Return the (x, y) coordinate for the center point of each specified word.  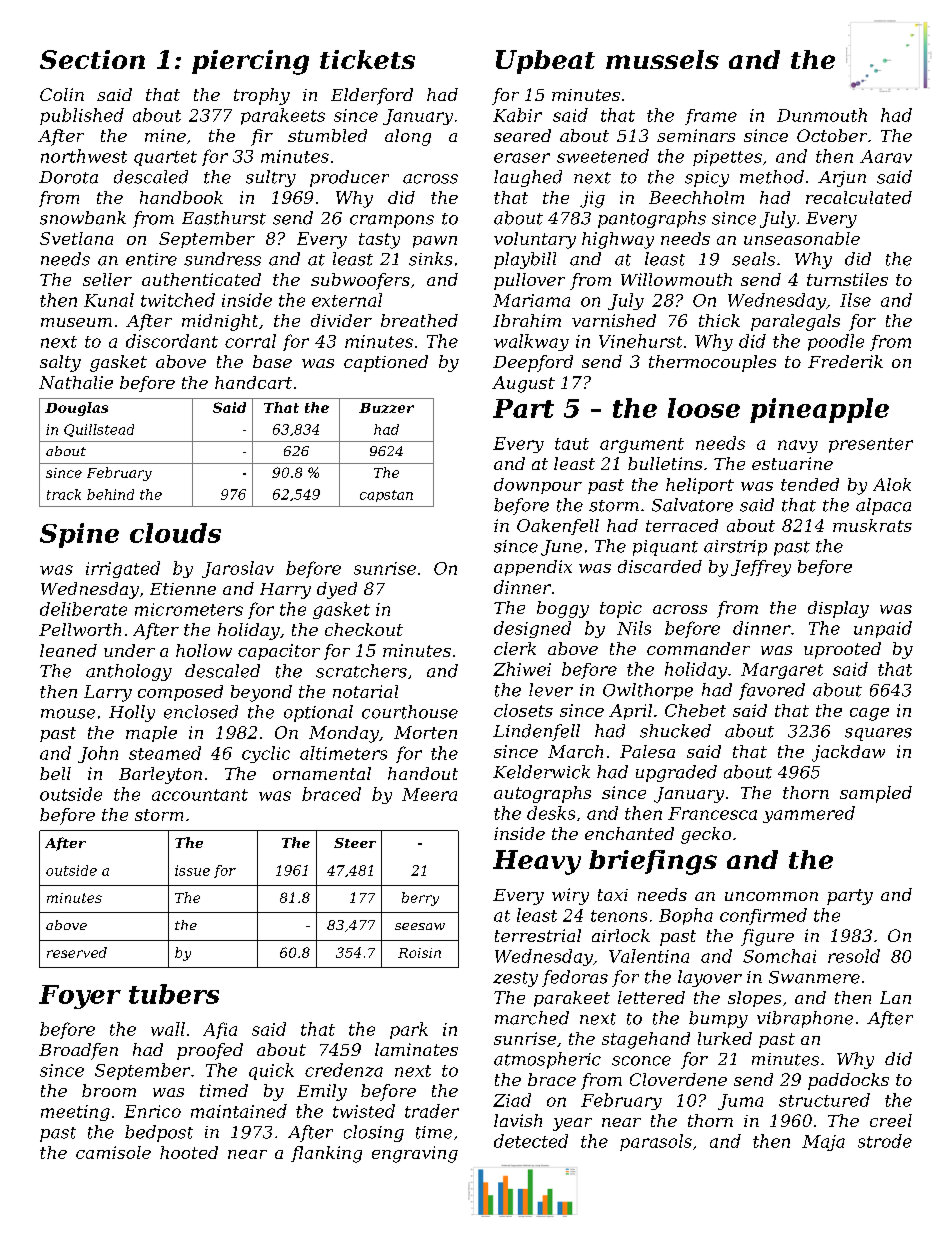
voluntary (535, 240)
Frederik (845, 361)
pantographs (652, 219)
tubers (174, 994)
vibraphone (805, 1019)
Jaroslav (238, 569)
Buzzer (386, 408)
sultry (271, 178)
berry (420, 899)
